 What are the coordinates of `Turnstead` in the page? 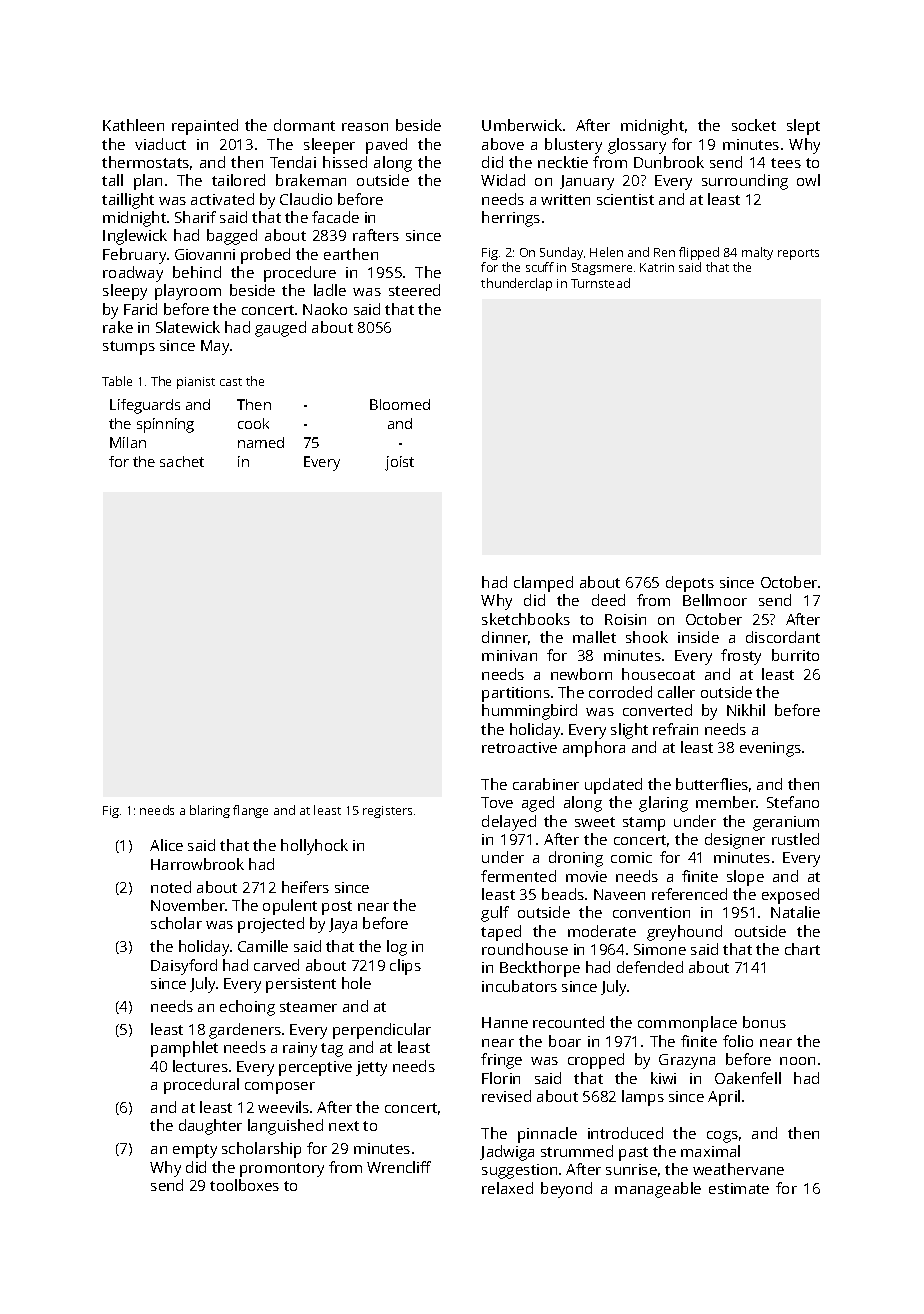 It's located at (600, 283).
